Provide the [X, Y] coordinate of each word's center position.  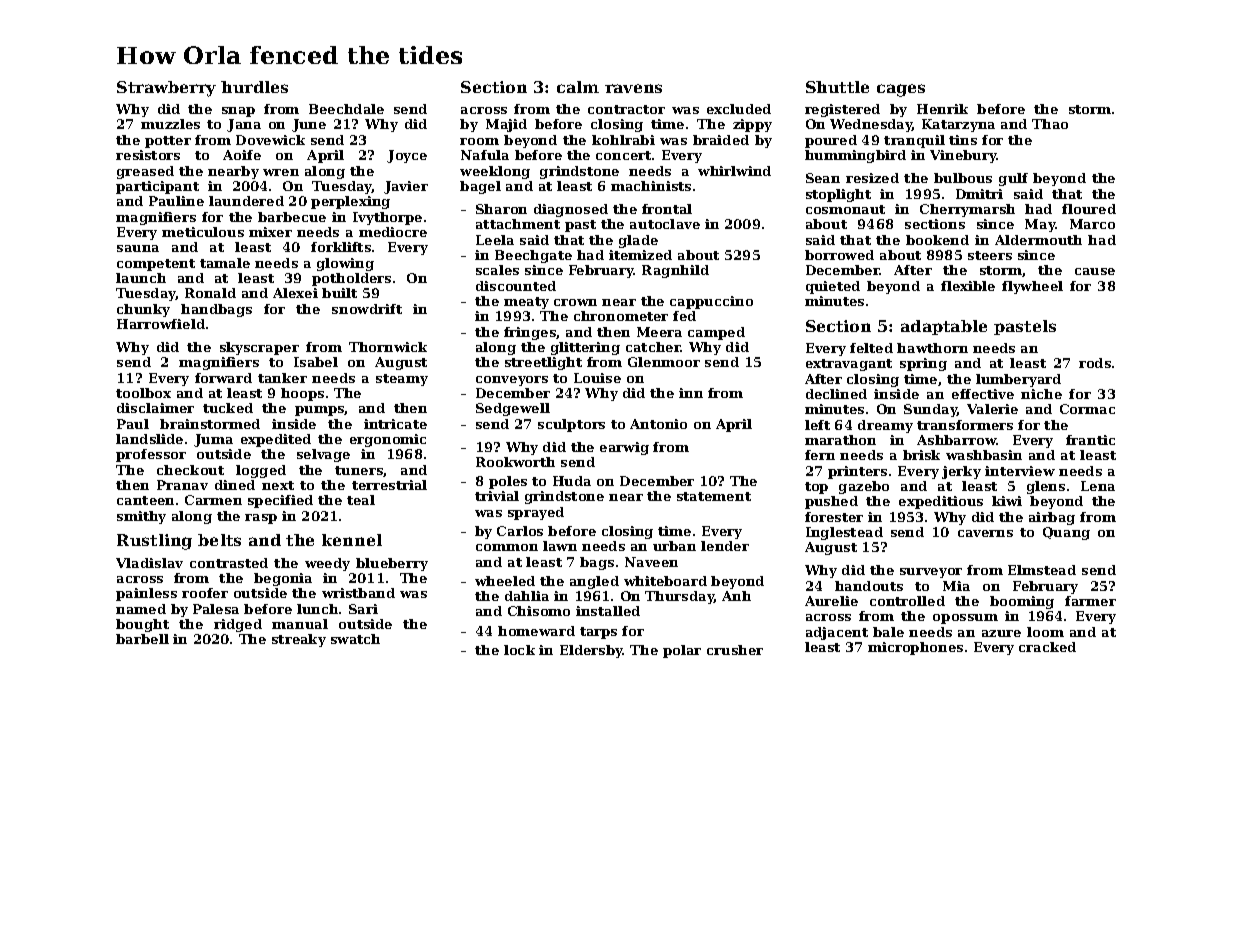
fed [684, 316]
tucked [228, 408]
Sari [363, 609]
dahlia [527, 596]
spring [923, 364]
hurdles [254, 87]
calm [578, 87]
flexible [968, 286]
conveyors [512, 381]
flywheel [1032, 287]
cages [901, 90]
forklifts [341, 247]
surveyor [931, 573]
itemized [640, 255]
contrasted [229, 563]
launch [141, 278]
